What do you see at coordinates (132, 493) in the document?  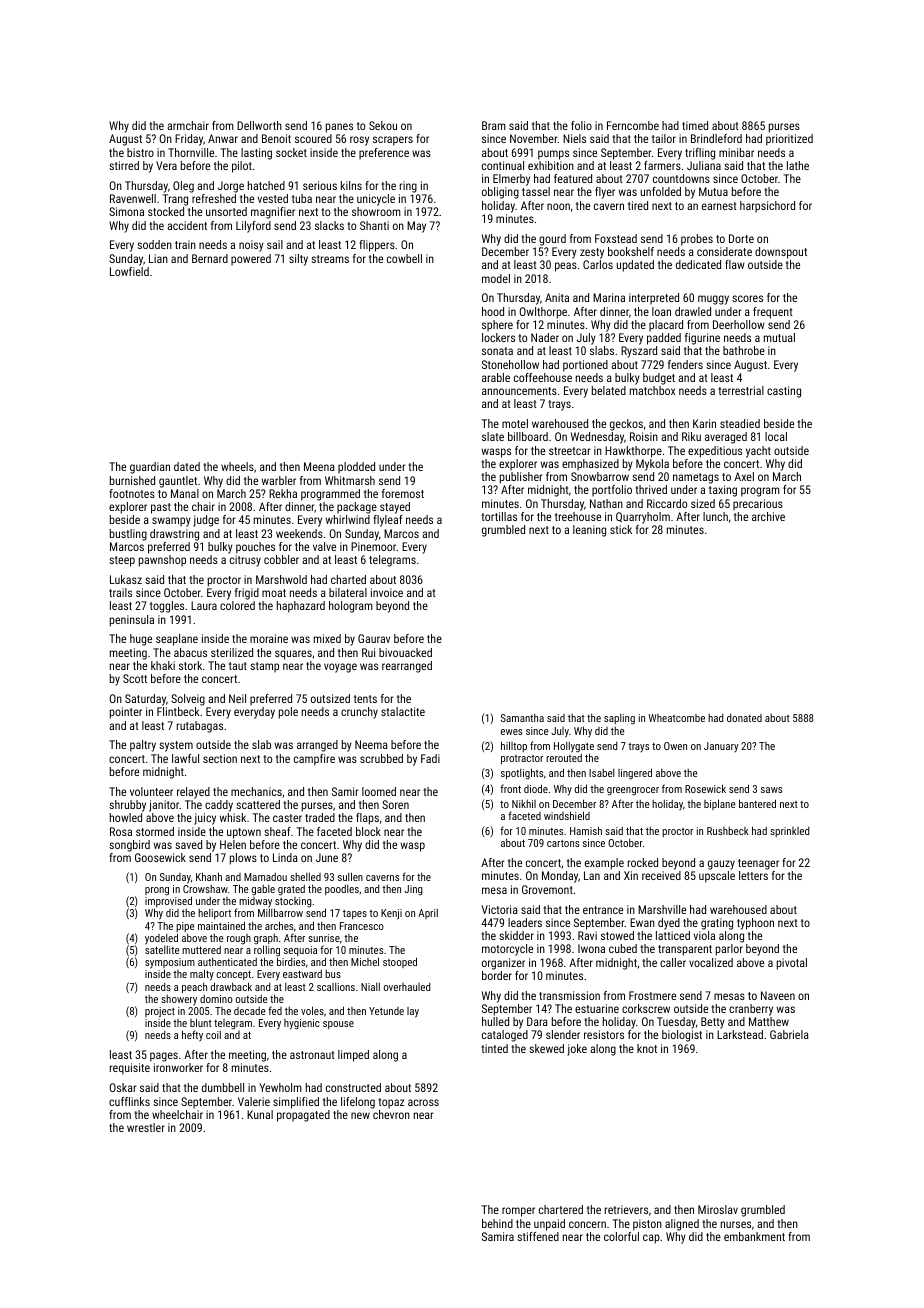 I see `footnotes` at bounding box center [132, 493].
